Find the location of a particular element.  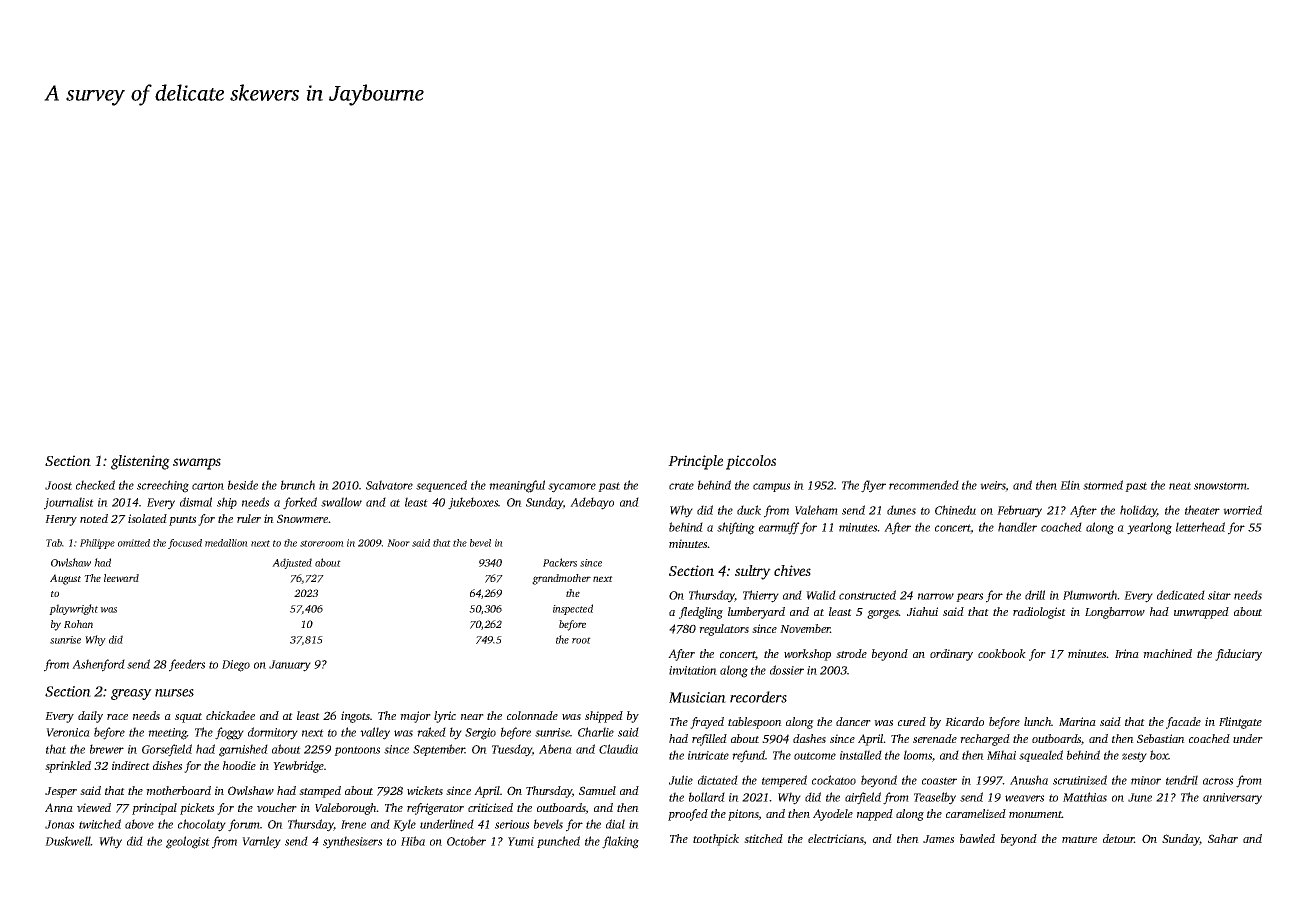

Ashenford is located at coordinates (98, 665).
